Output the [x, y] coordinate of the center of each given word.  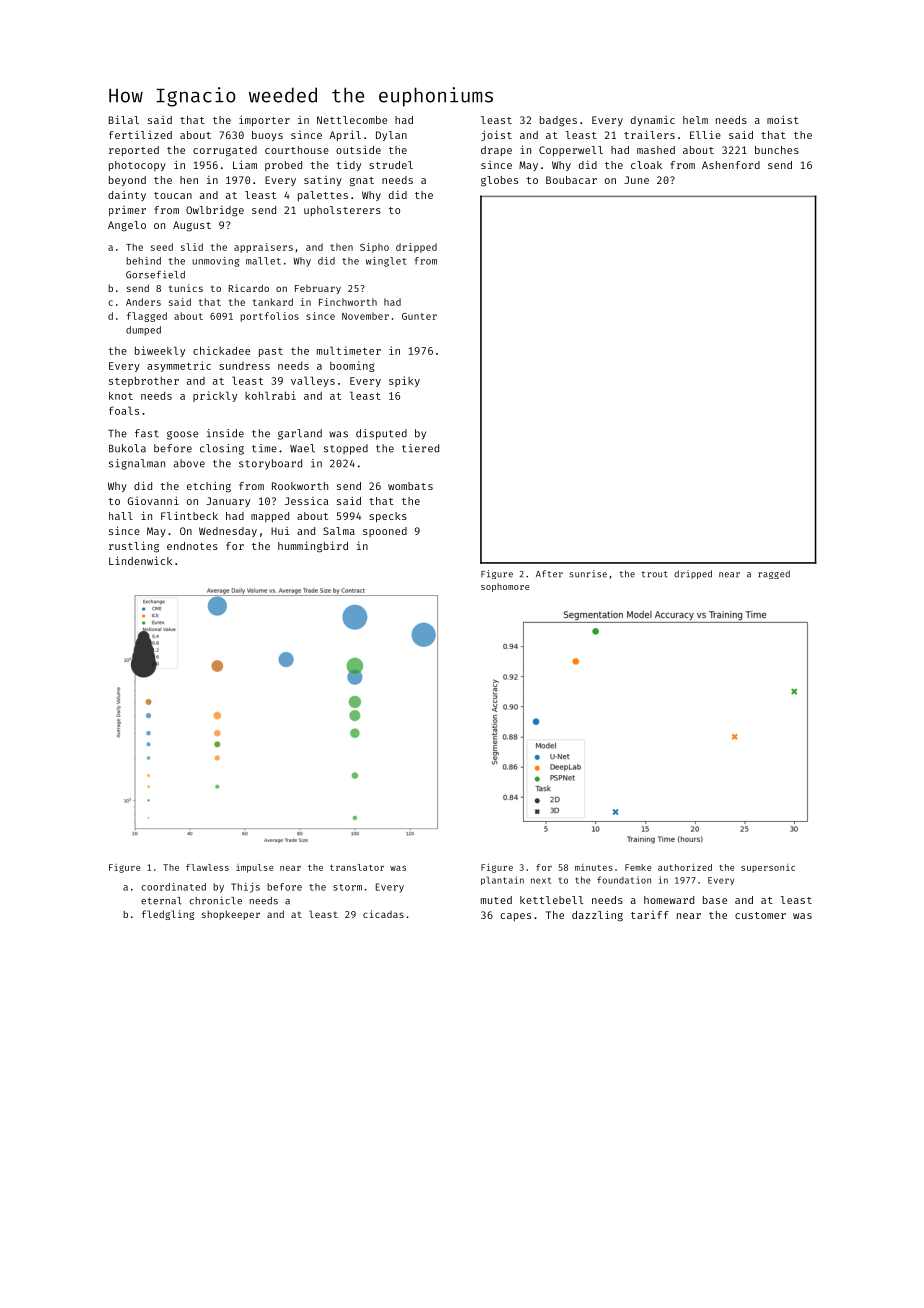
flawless [207, 867]
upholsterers [342, 211]
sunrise [588, 574]
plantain [502, 880]
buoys [267, 136]
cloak [646, 165]
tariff [650, 915]
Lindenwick [140, 560]
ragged [774, 574]
